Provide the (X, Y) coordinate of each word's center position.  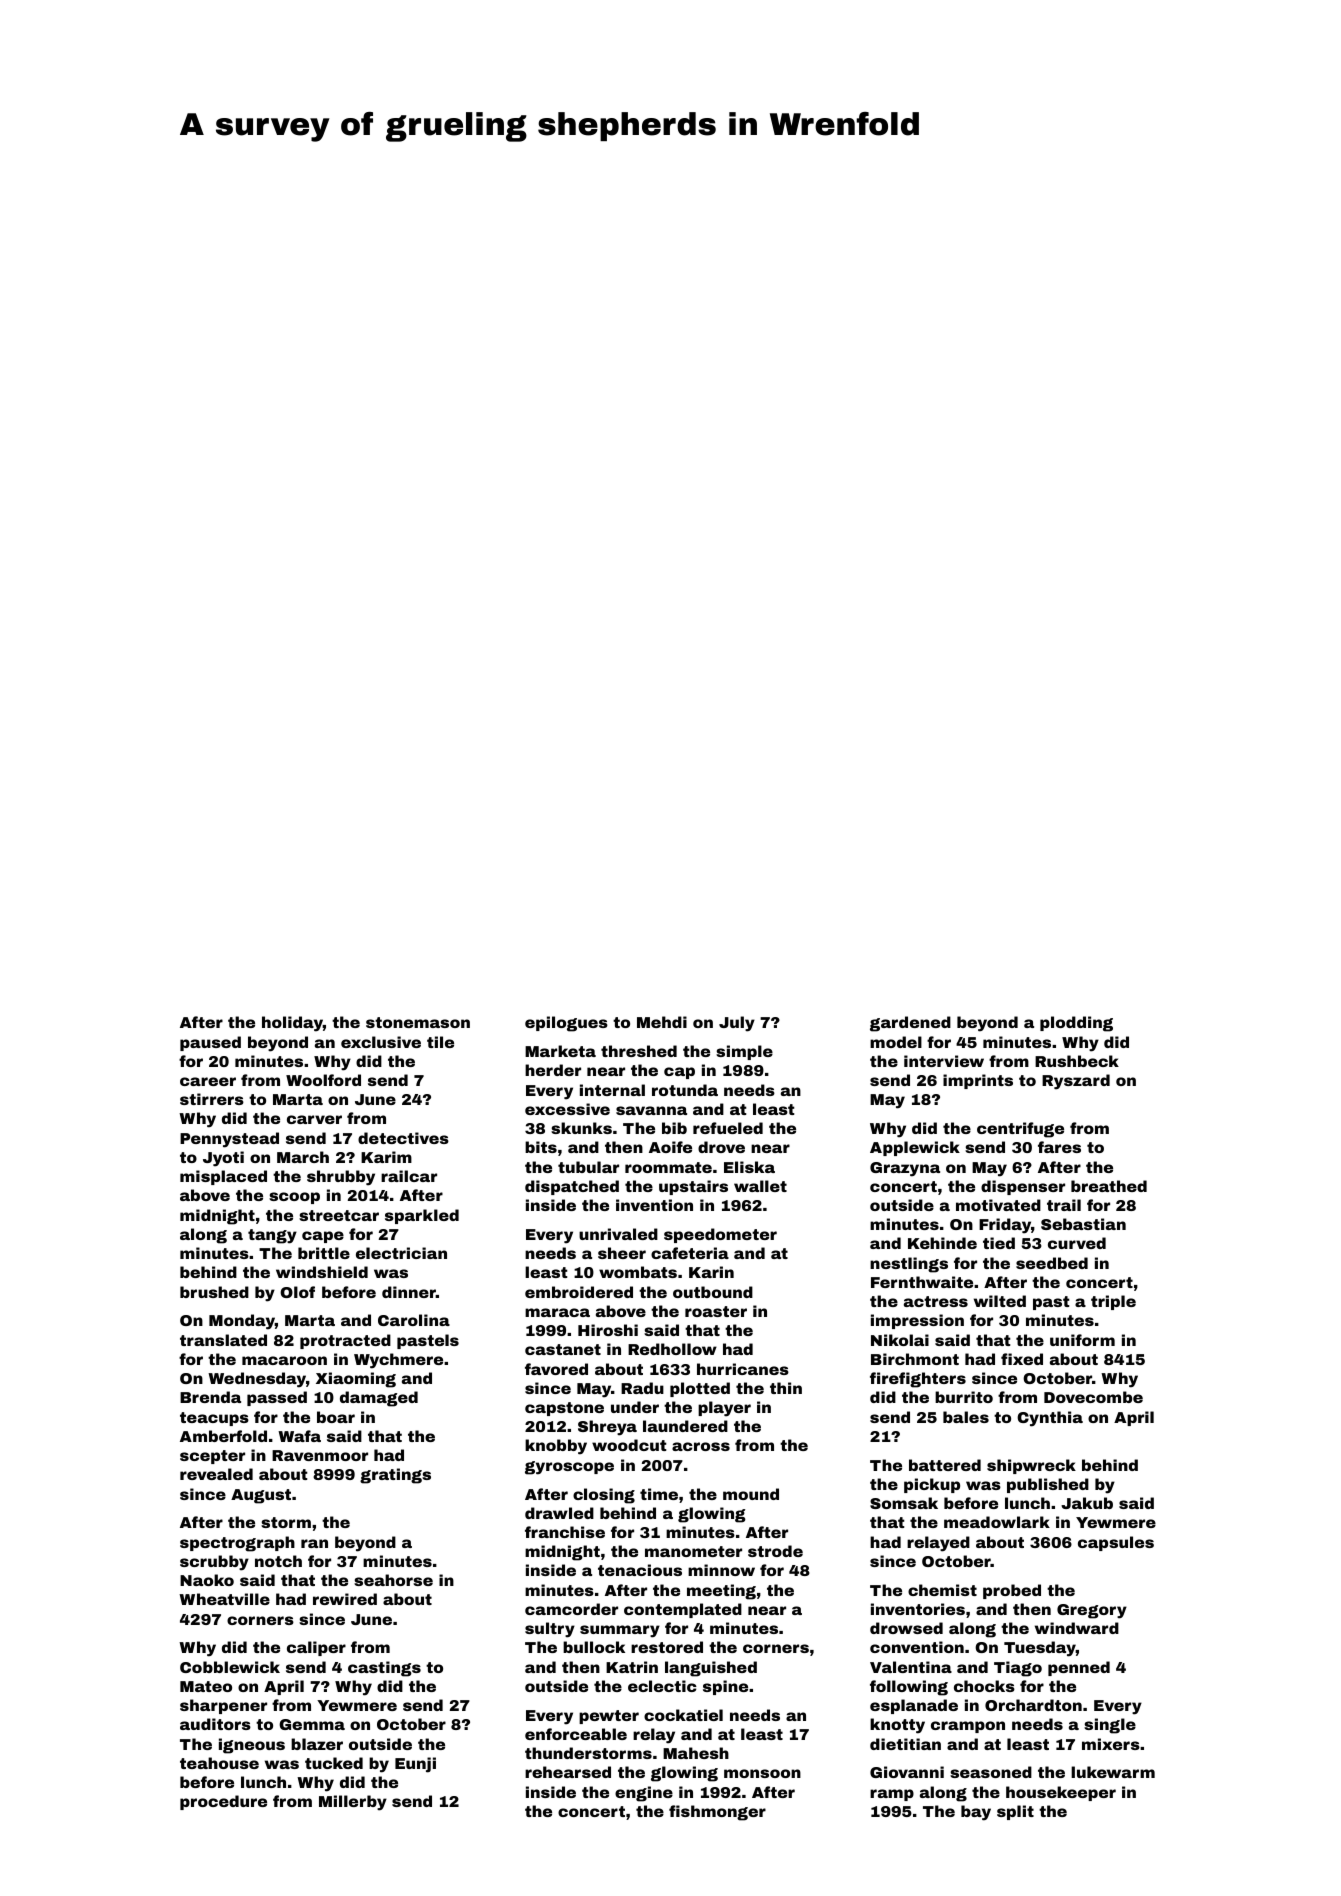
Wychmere (398, 1361)
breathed (1109, 1186)
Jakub (1087, 1503)
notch (278, 1561)
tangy (272, 1236)
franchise (565, 1532)
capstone (564, 1409)
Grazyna (905, 1169)
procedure (223, 1802)
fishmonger (717, 1813)
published (1048, 1485)
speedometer (720, 1235)
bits (541, 1147)
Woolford (323, 1080)
